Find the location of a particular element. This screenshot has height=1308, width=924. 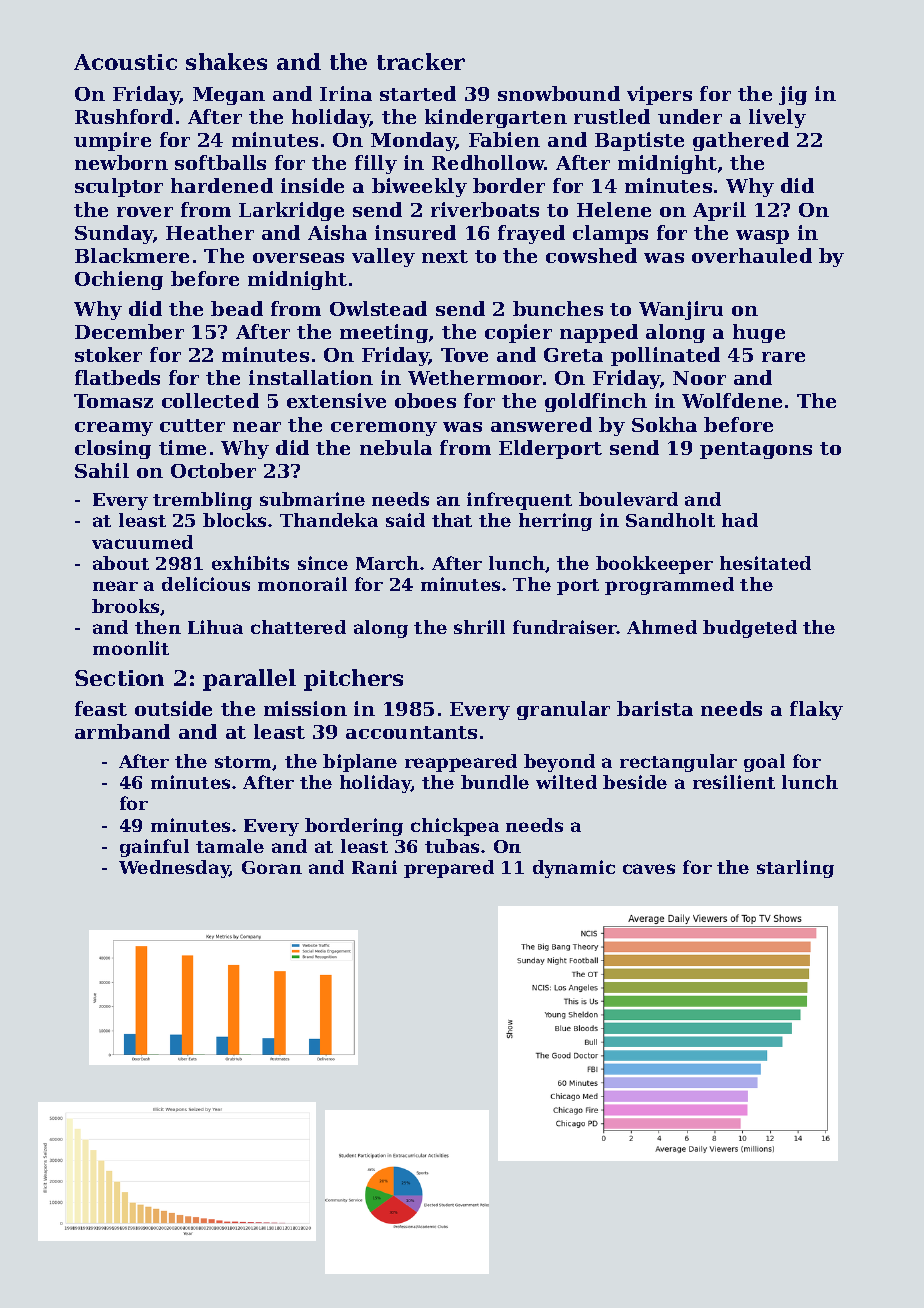

hesitated is located at coordinates (765, 563).
